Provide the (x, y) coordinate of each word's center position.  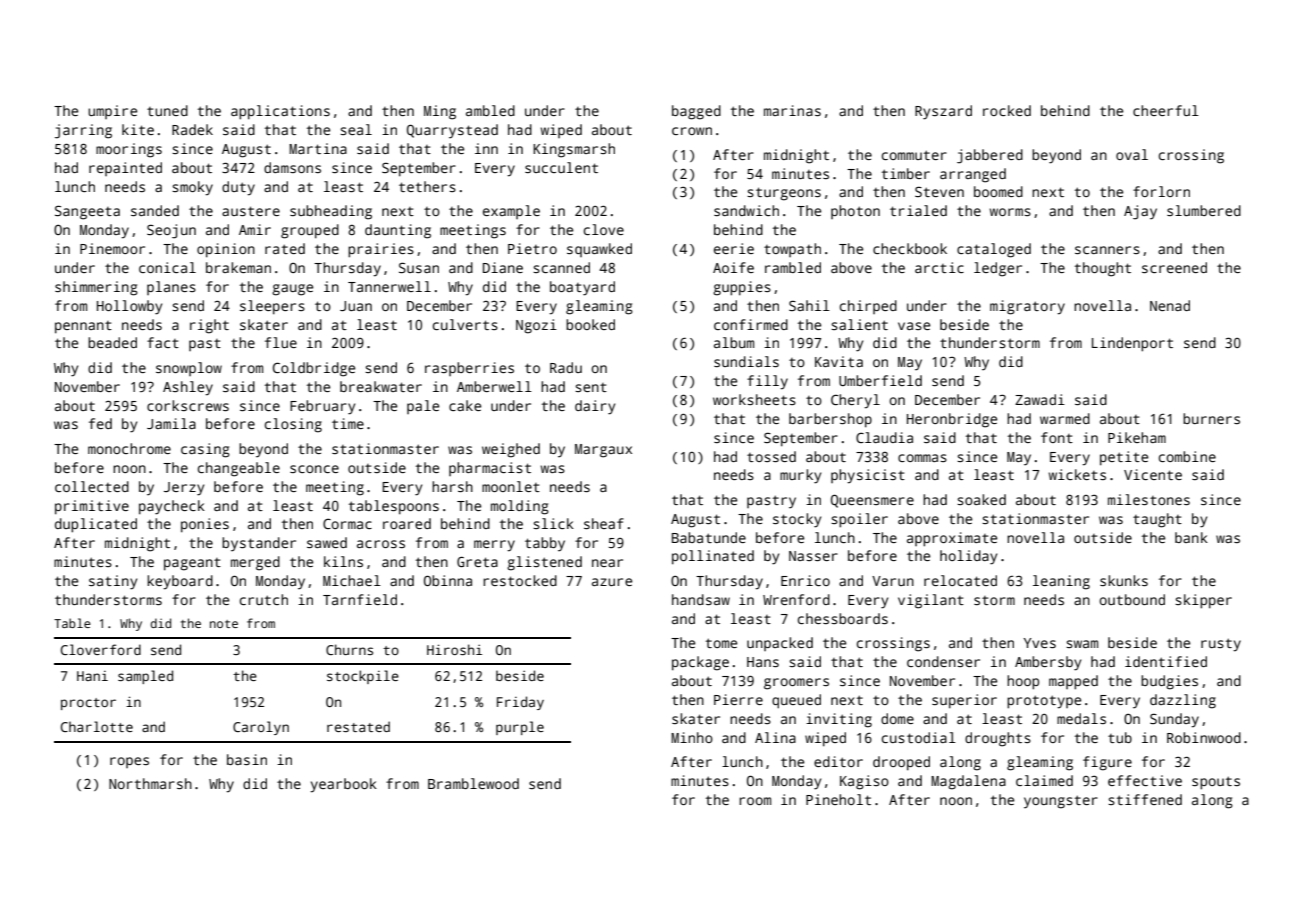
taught (1157, 520)
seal (356, 129)
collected (92, 486)
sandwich (746, 210)
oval (1132, 154)
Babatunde (709, 537)
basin (247, 759)
